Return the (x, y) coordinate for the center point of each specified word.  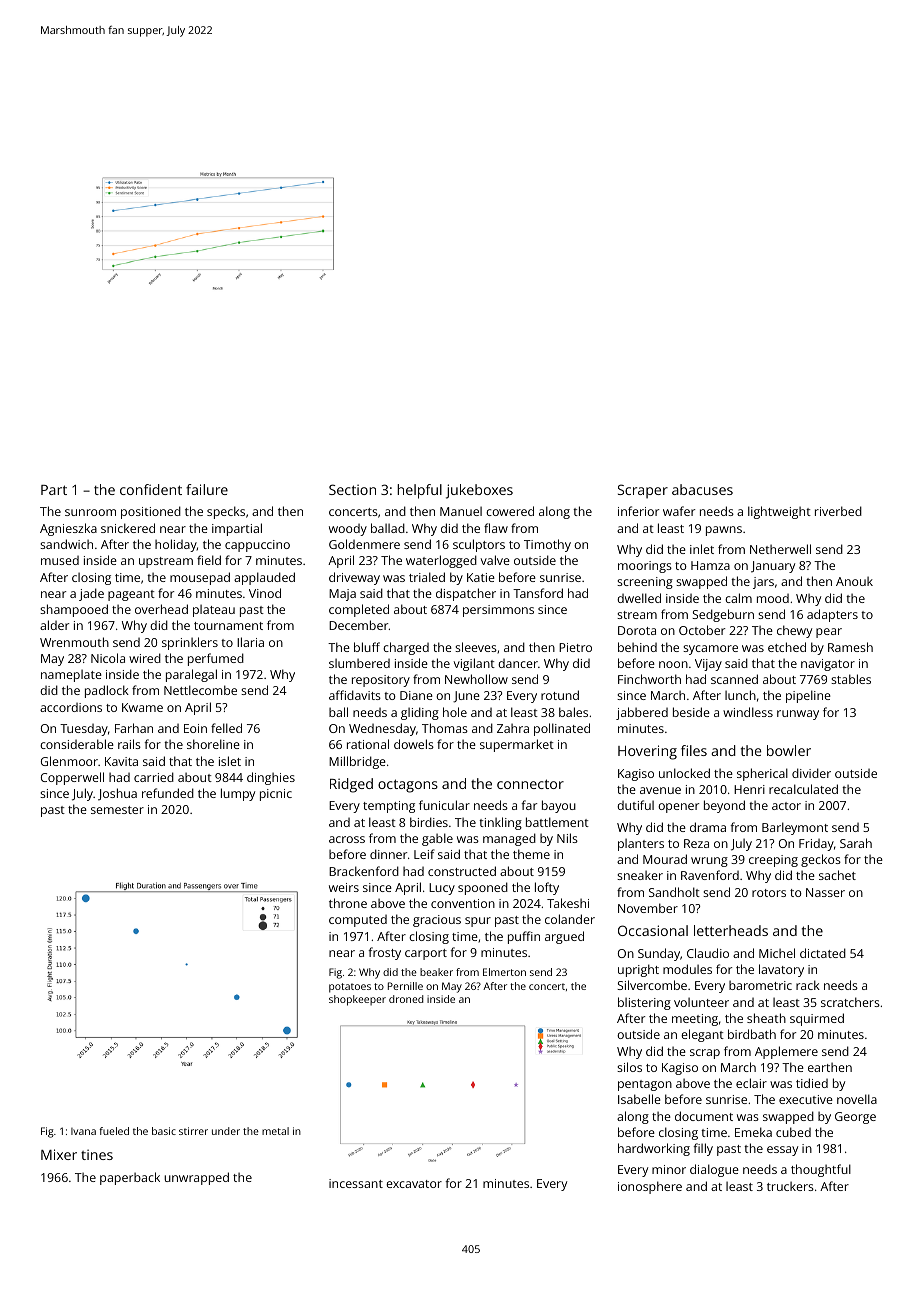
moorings (645, 567)
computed (358, 921)
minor (669, 1169)
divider (811, 773)
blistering (644, 1003)
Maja (342, 595)
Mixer (59, 1154)
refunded (168, 793)
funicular (444, 805)
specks (226, 512)
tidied (812, 1083)
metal (275, 1131)
